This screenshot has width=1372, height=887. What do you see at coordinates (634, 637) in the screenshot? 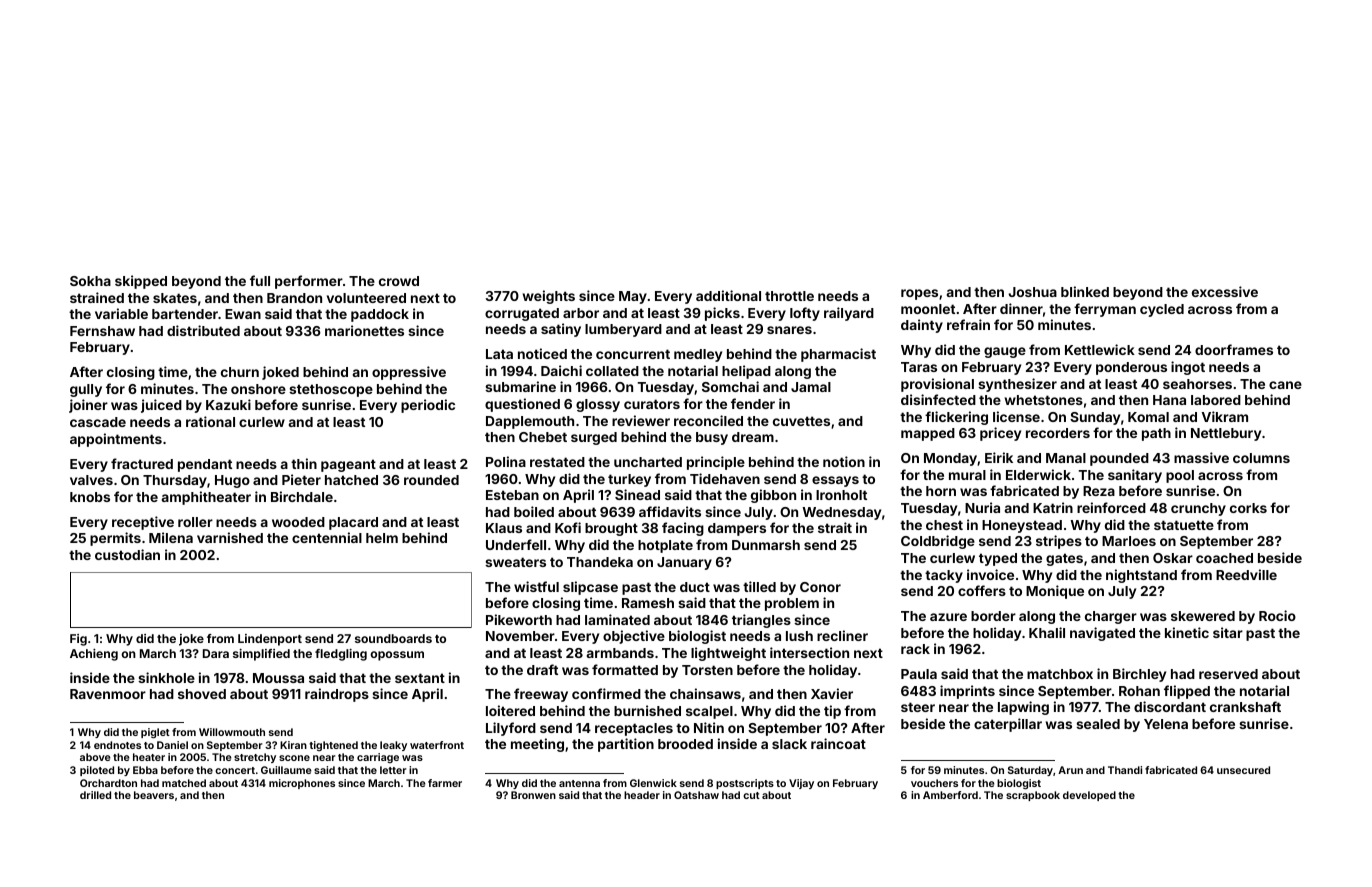
I see `objective` at bounding box center [634, 637].
